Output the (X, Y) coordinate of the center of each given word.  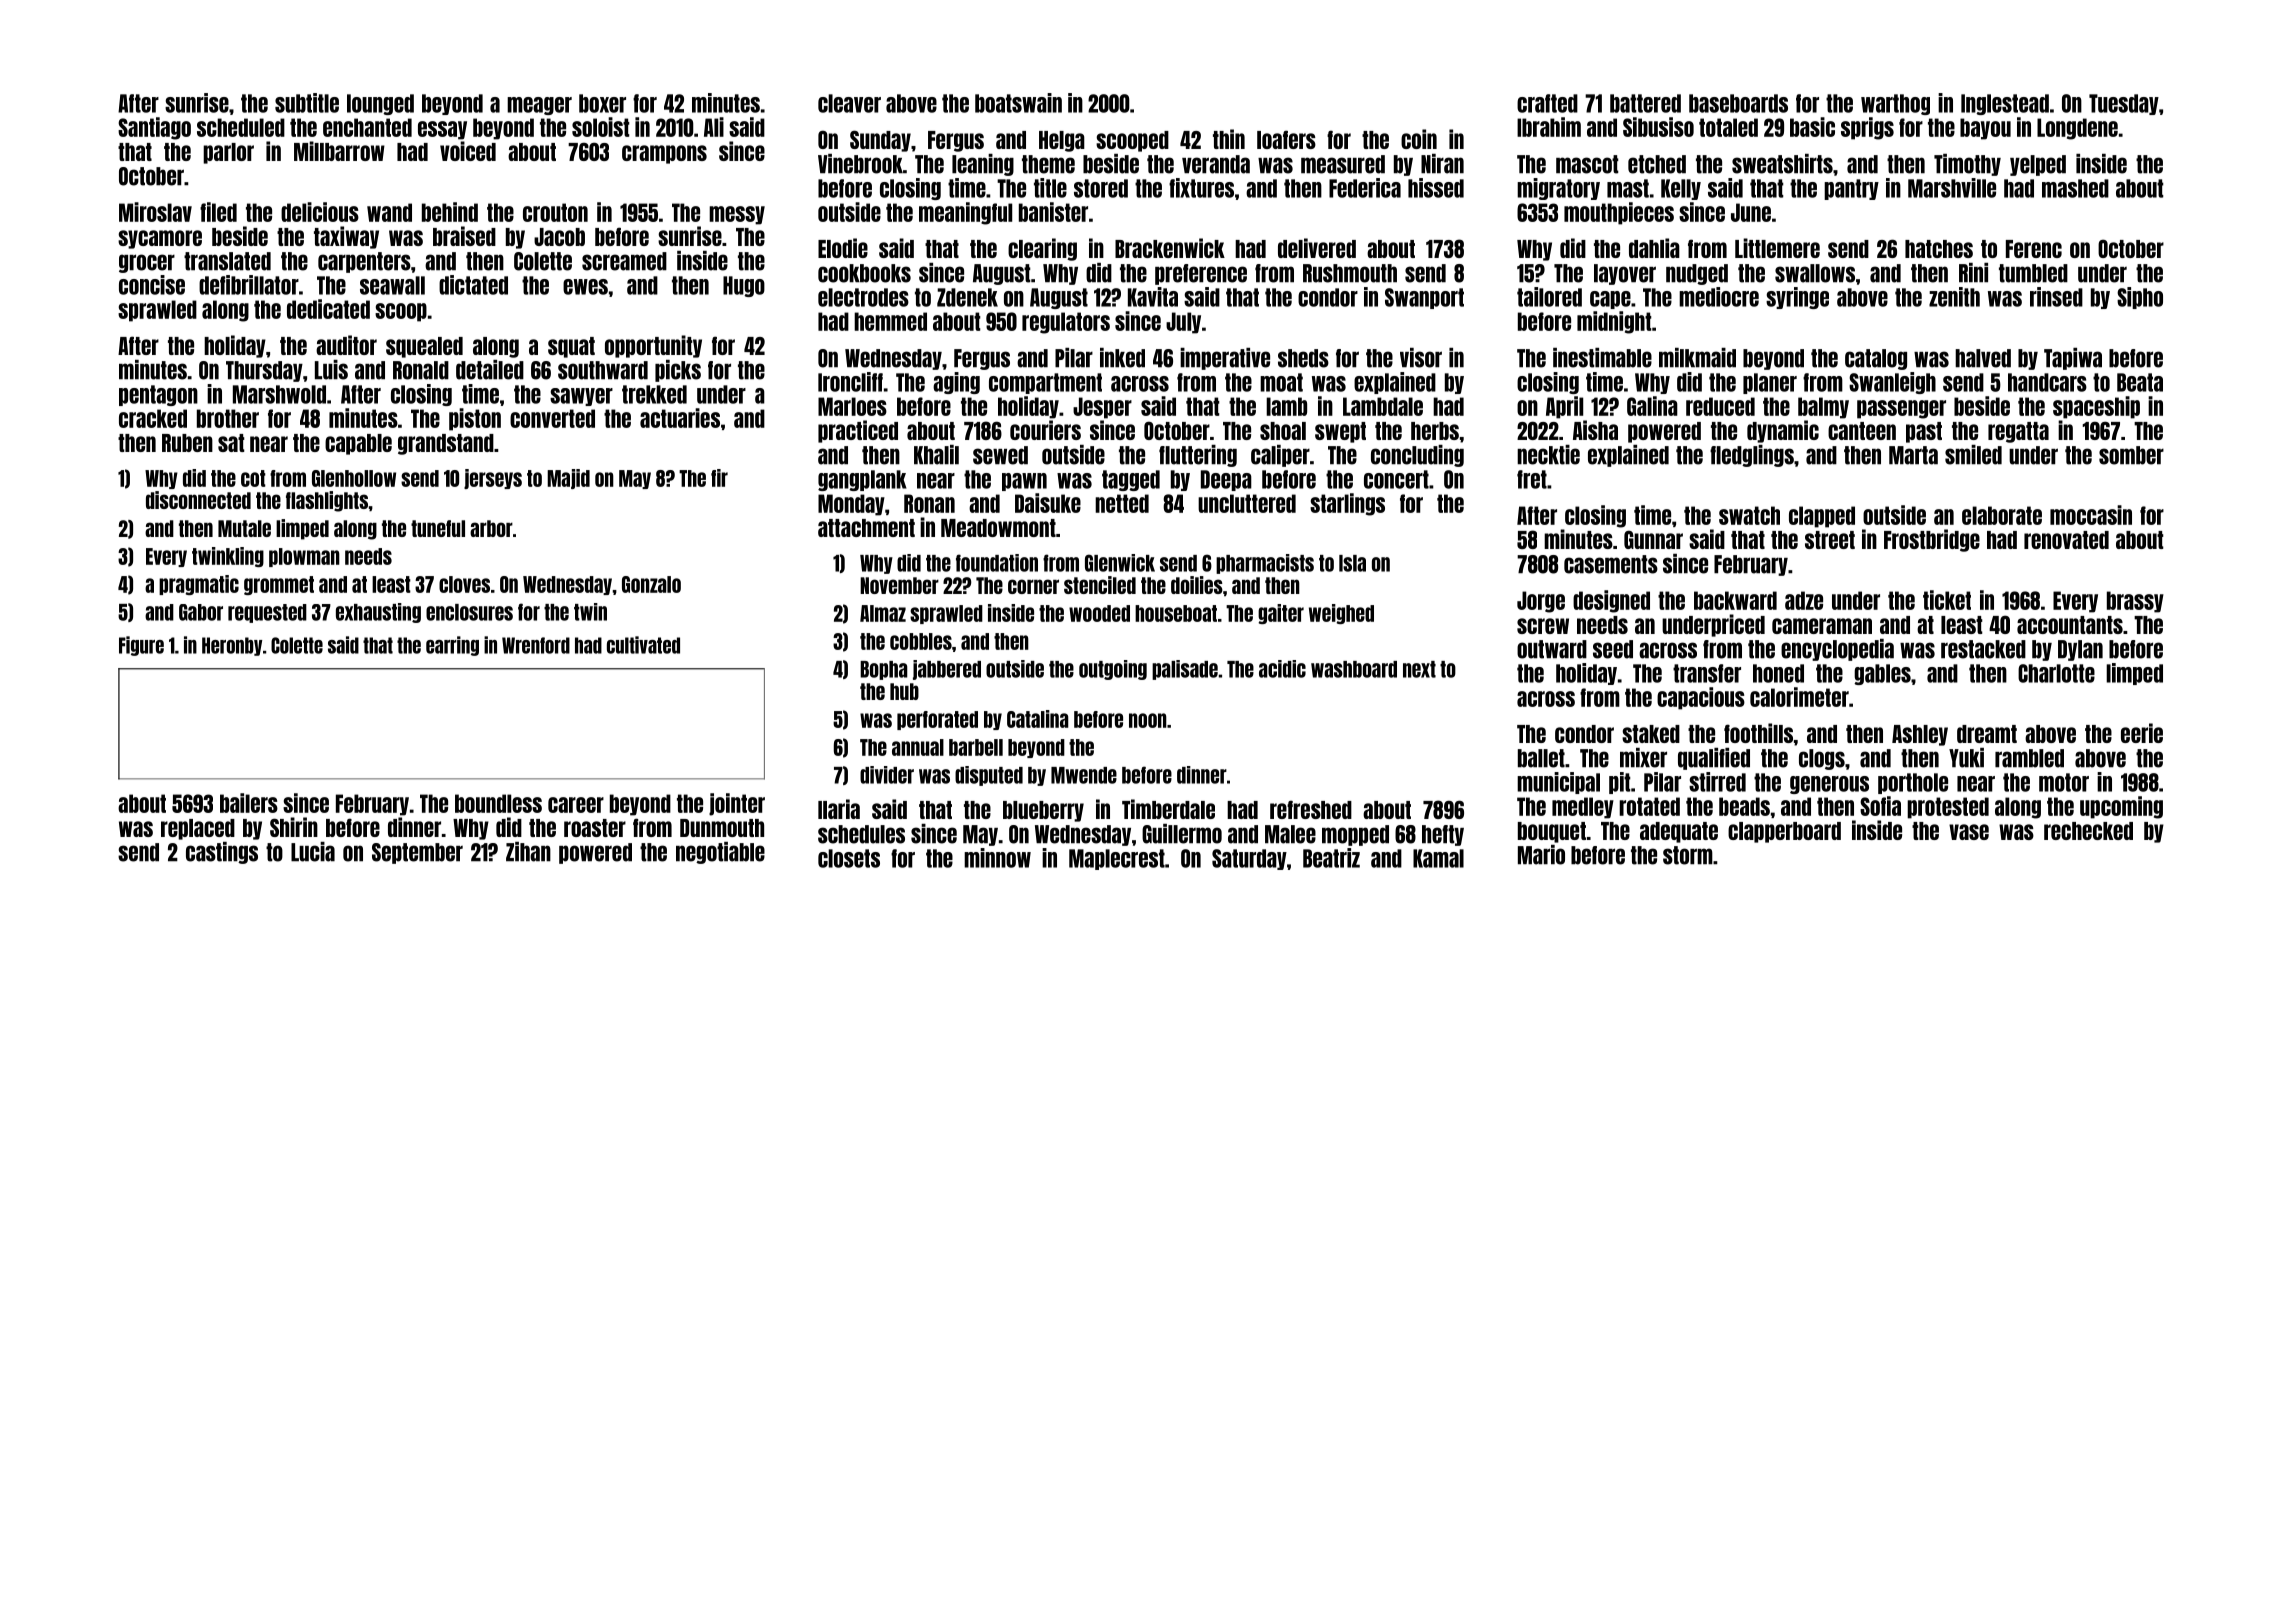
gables (1882, 674)
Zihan (528, 852)
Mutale (244, 528)
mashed (2075, 188)
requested (267, 613)
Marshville (1952, 188)
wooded (1099, 613)
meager (539, 106)
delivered (1317, 248)
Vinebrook (860, 164)
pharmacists (1265, 564)
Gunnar (1653, 539)
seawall (392, 285)
